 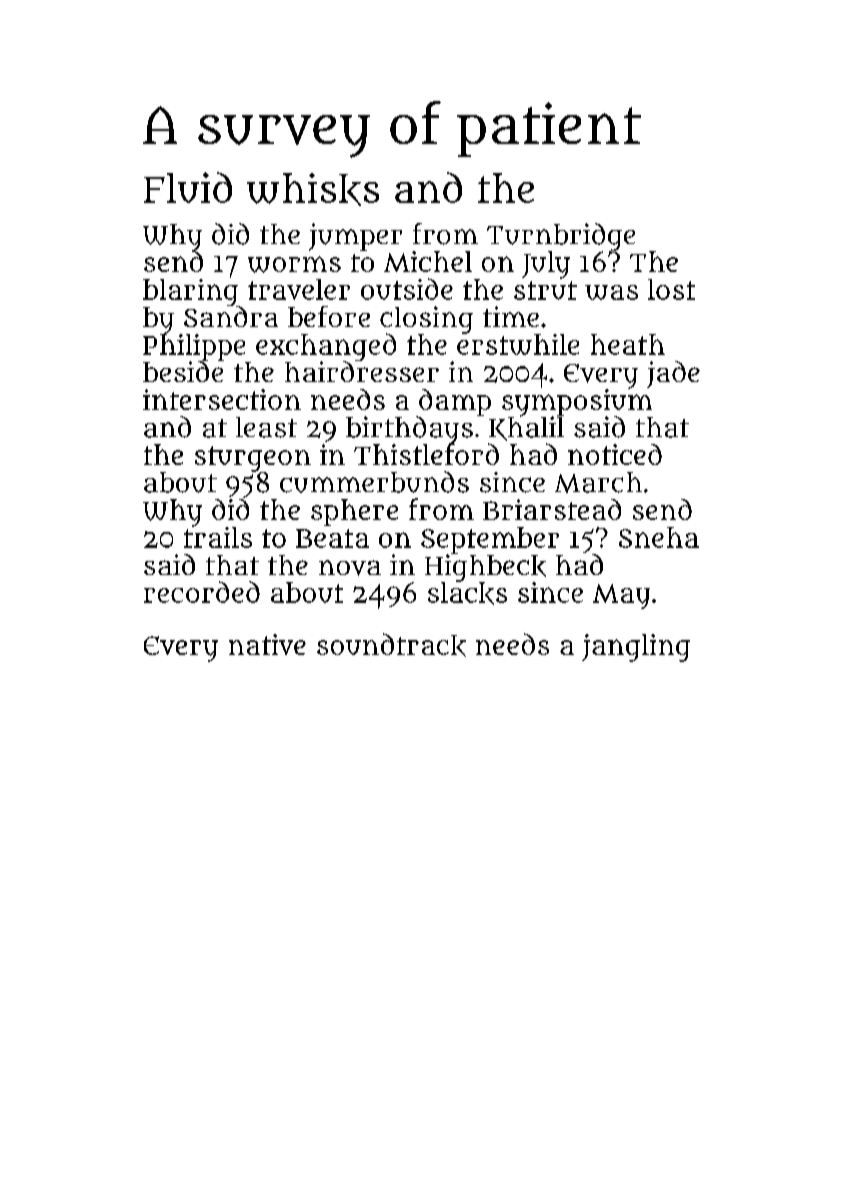 What do you see at coordinates (354, 512) in the screenshot?
I see `sphere` at bounding box center [354, 512].
